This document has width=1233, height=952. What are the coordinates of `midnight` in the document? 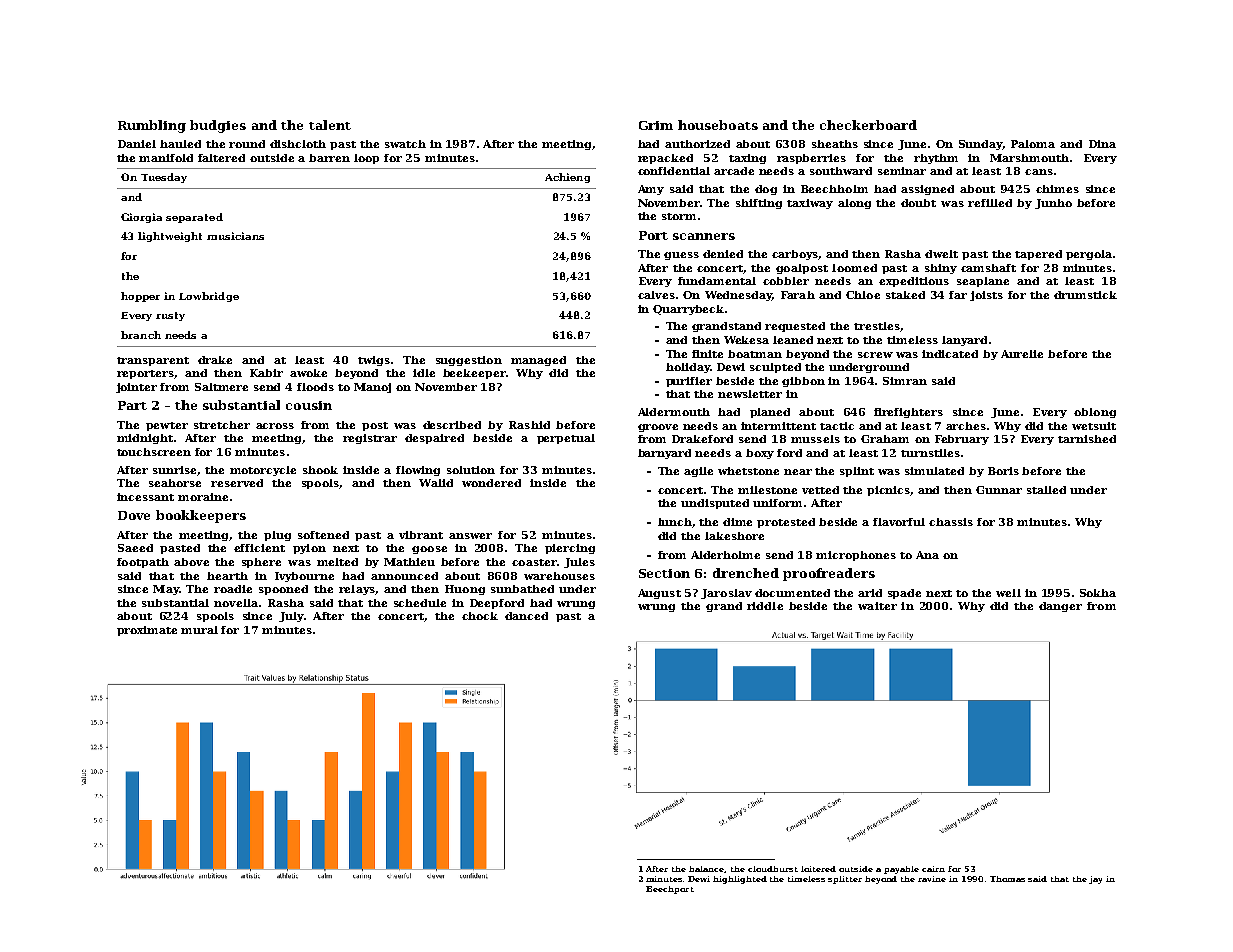 It's located at (145, 439).
